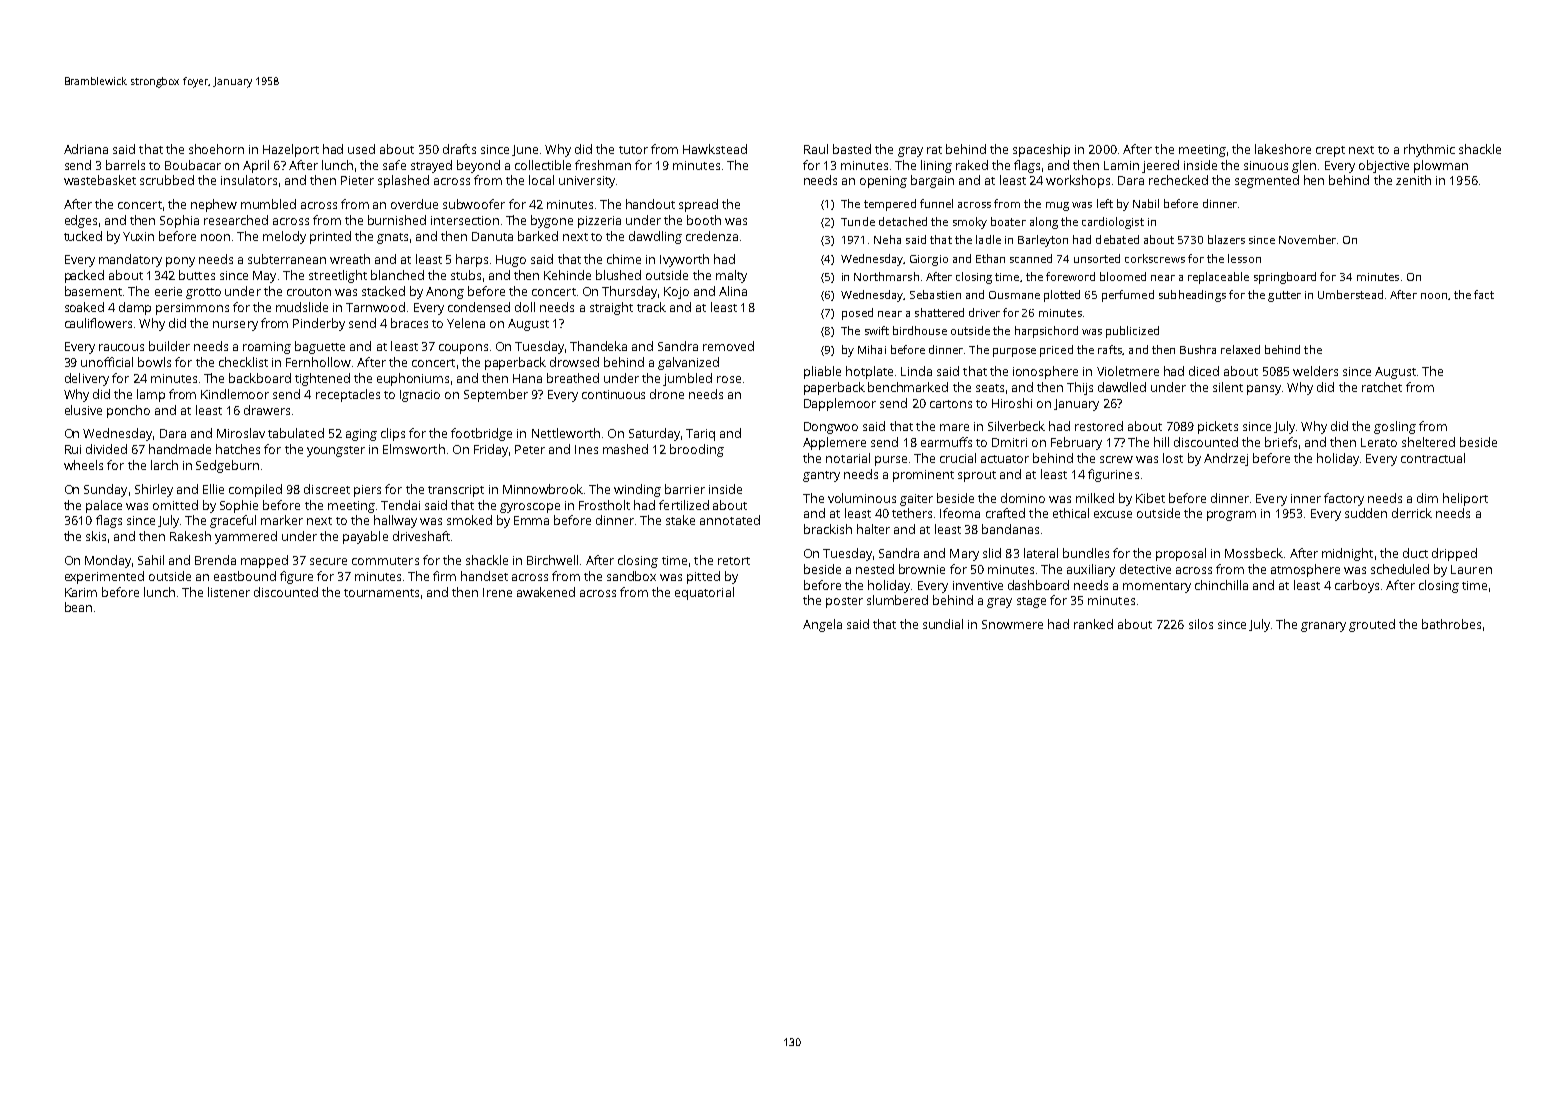 This document has width=1566, height=1107. What do you see at coordinates (821, 476) in the document?
I see `gantry` at bounding box center [821, 476].
